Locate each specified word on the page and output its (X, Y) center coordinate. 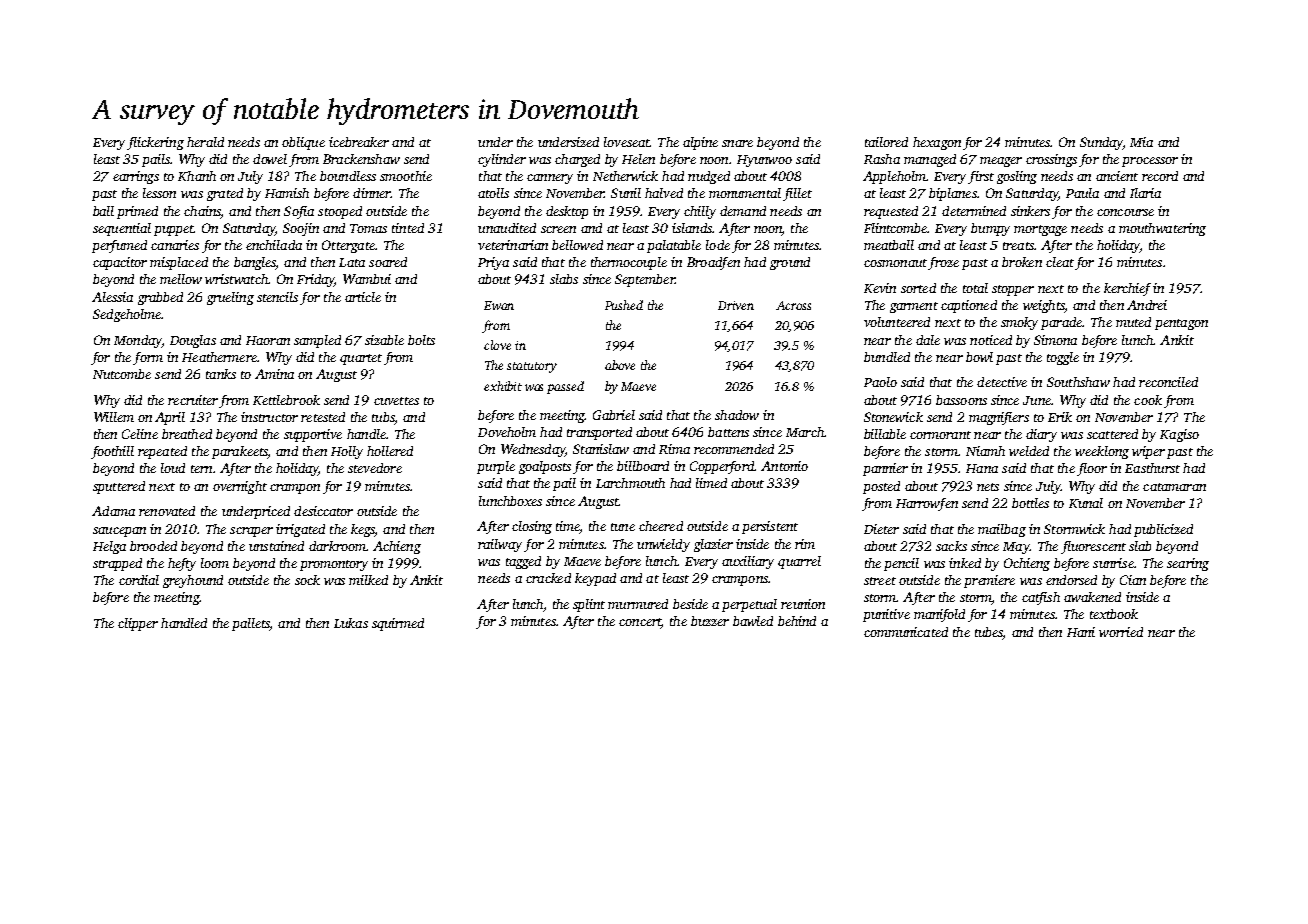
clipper (138, 624)
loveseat (627, 142)
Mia (1141, 142)
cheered (661, 526)
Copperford (722, 467)
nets (988, 487)
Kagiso (1179, 435)
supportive (313, 435)
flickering (155, 143)
